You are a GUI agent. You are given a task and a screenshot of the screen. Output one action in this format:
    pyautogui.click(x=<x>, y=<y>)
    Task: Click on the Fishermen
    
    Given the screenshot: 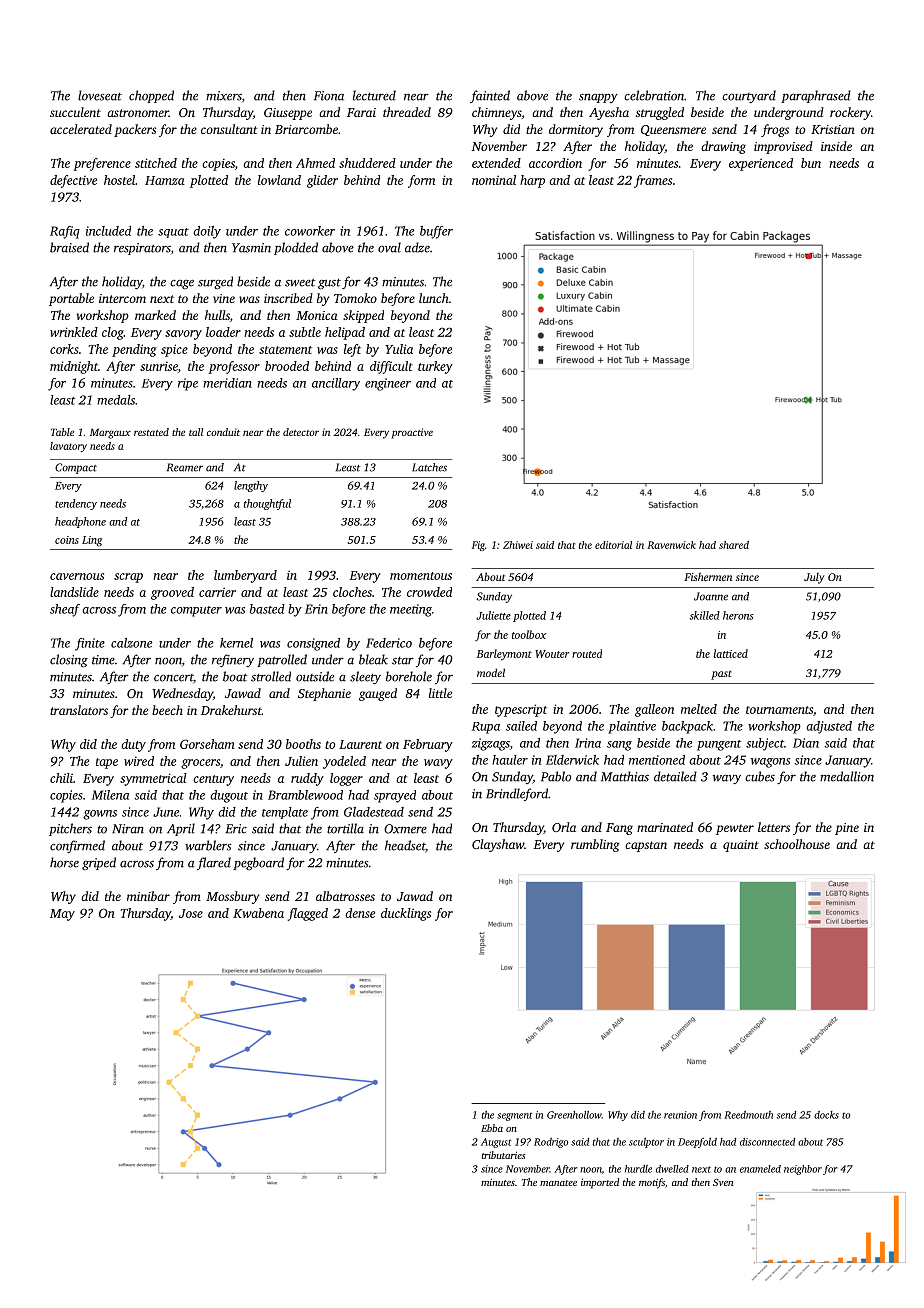 What is the action you would take?
    pyautogui.click(x=708, y=576)
